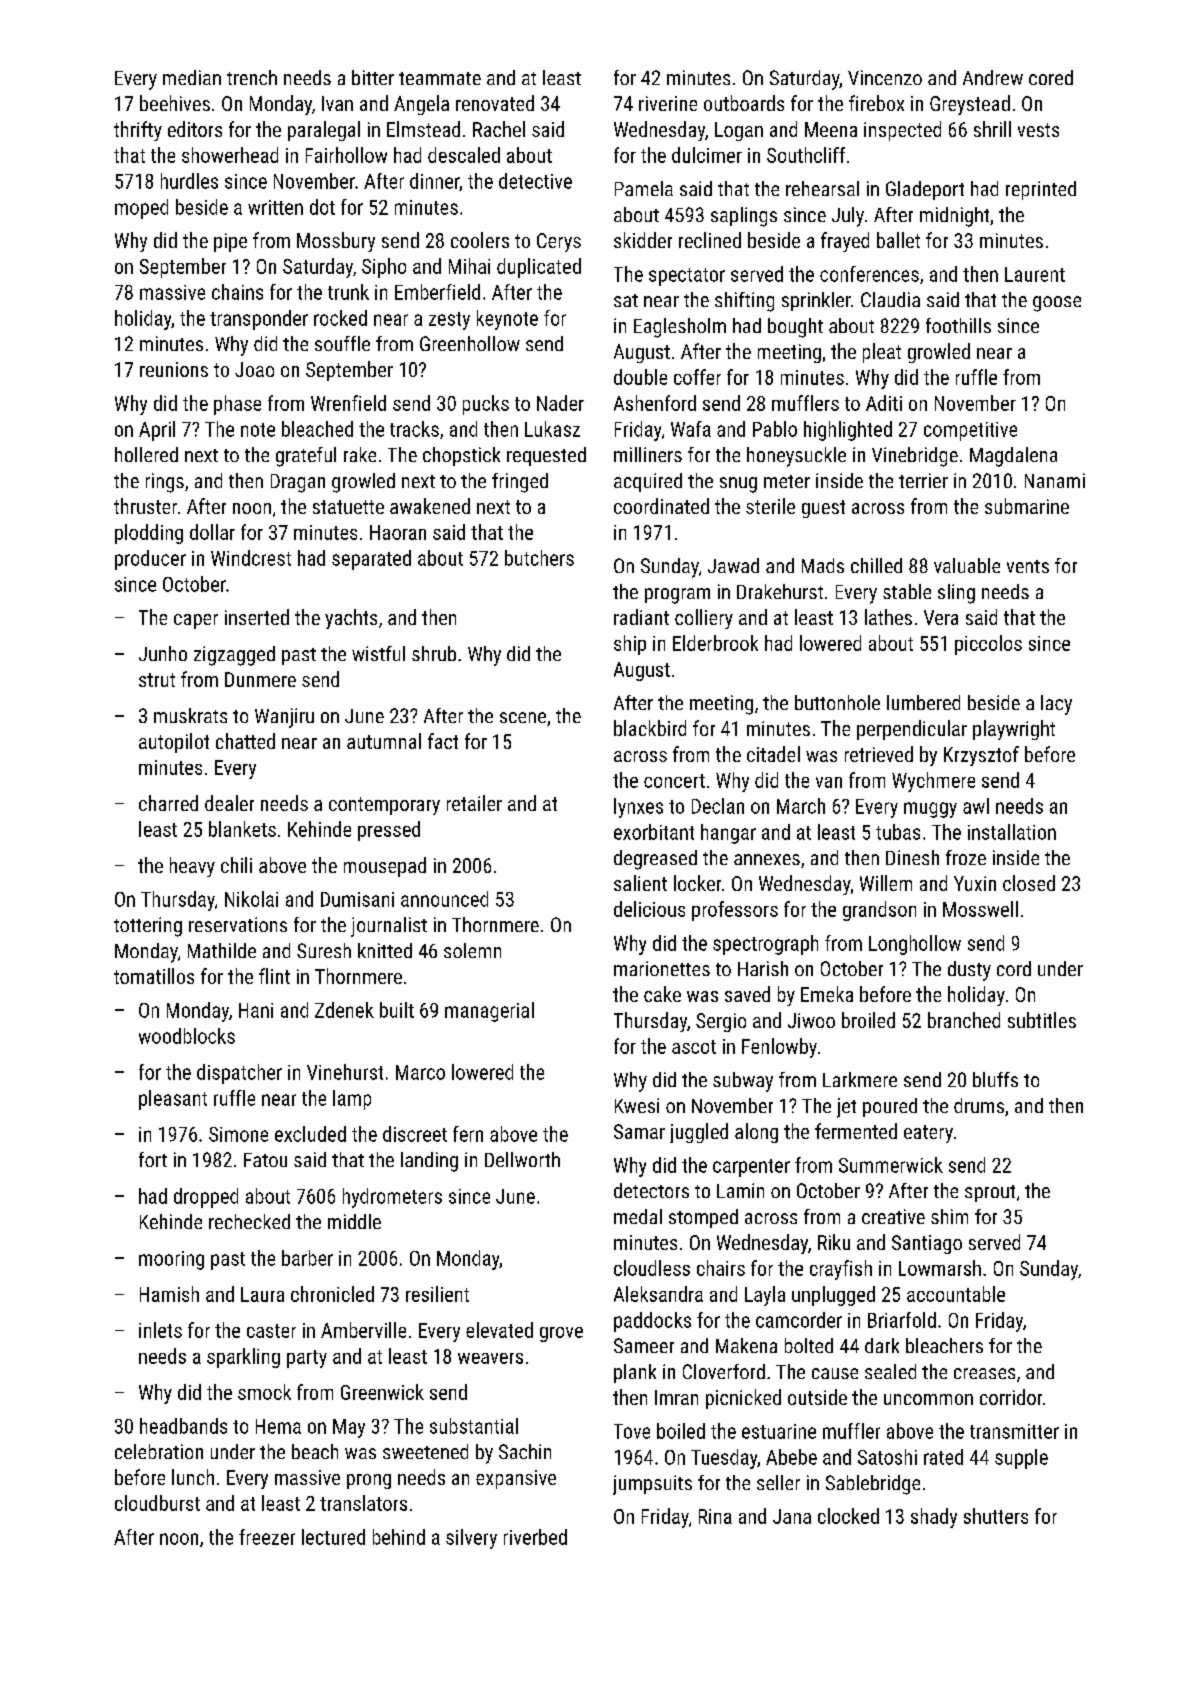 The image size is (1200, 1697). What do you see at coordinates (238, 1134) in the screenshot?
I see `Simone` at bounding box center [238, 1134].
